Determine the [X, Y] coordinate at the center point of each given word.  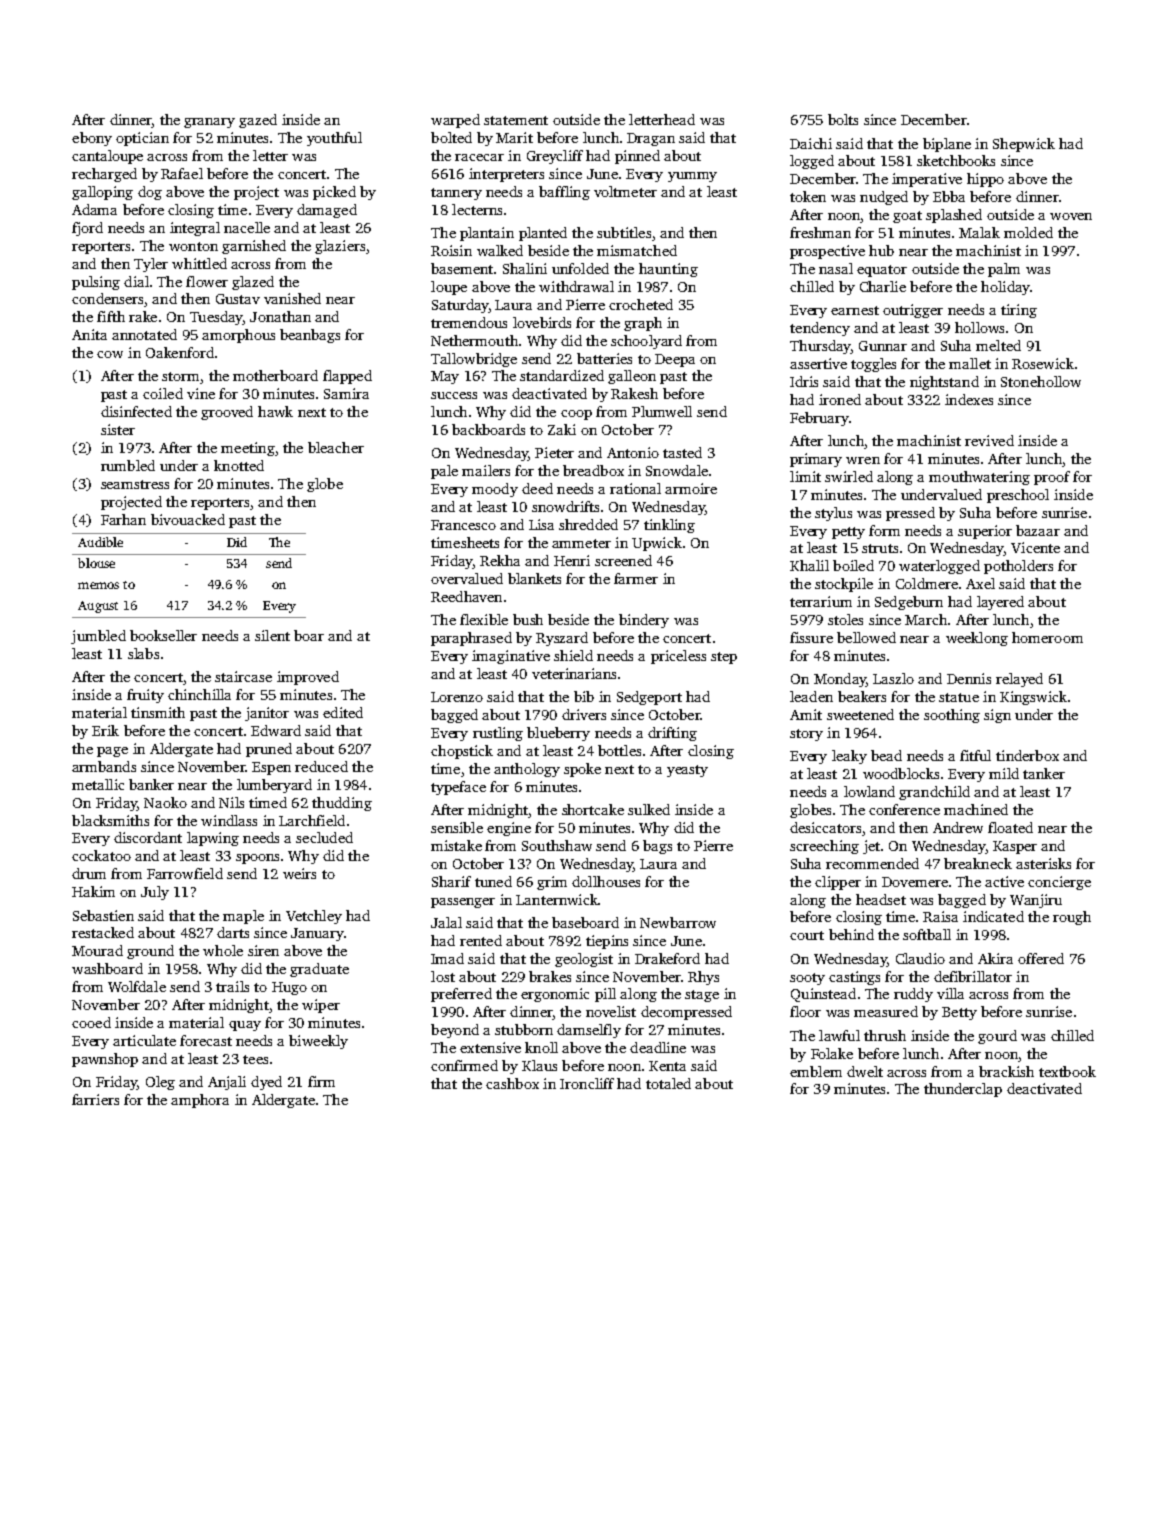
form [884, 530]
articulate [144, 1040]
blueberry [558, 734]
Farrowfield [185, 873]
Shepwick [1024, 145]
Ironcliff [587, 1083]
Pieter [554, 452]
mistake [456, 845]
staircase [243, 676]
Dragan [651, 139]
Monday [840, 680]
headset [881, 899]
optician [142, 139]
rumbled [128, 465]
